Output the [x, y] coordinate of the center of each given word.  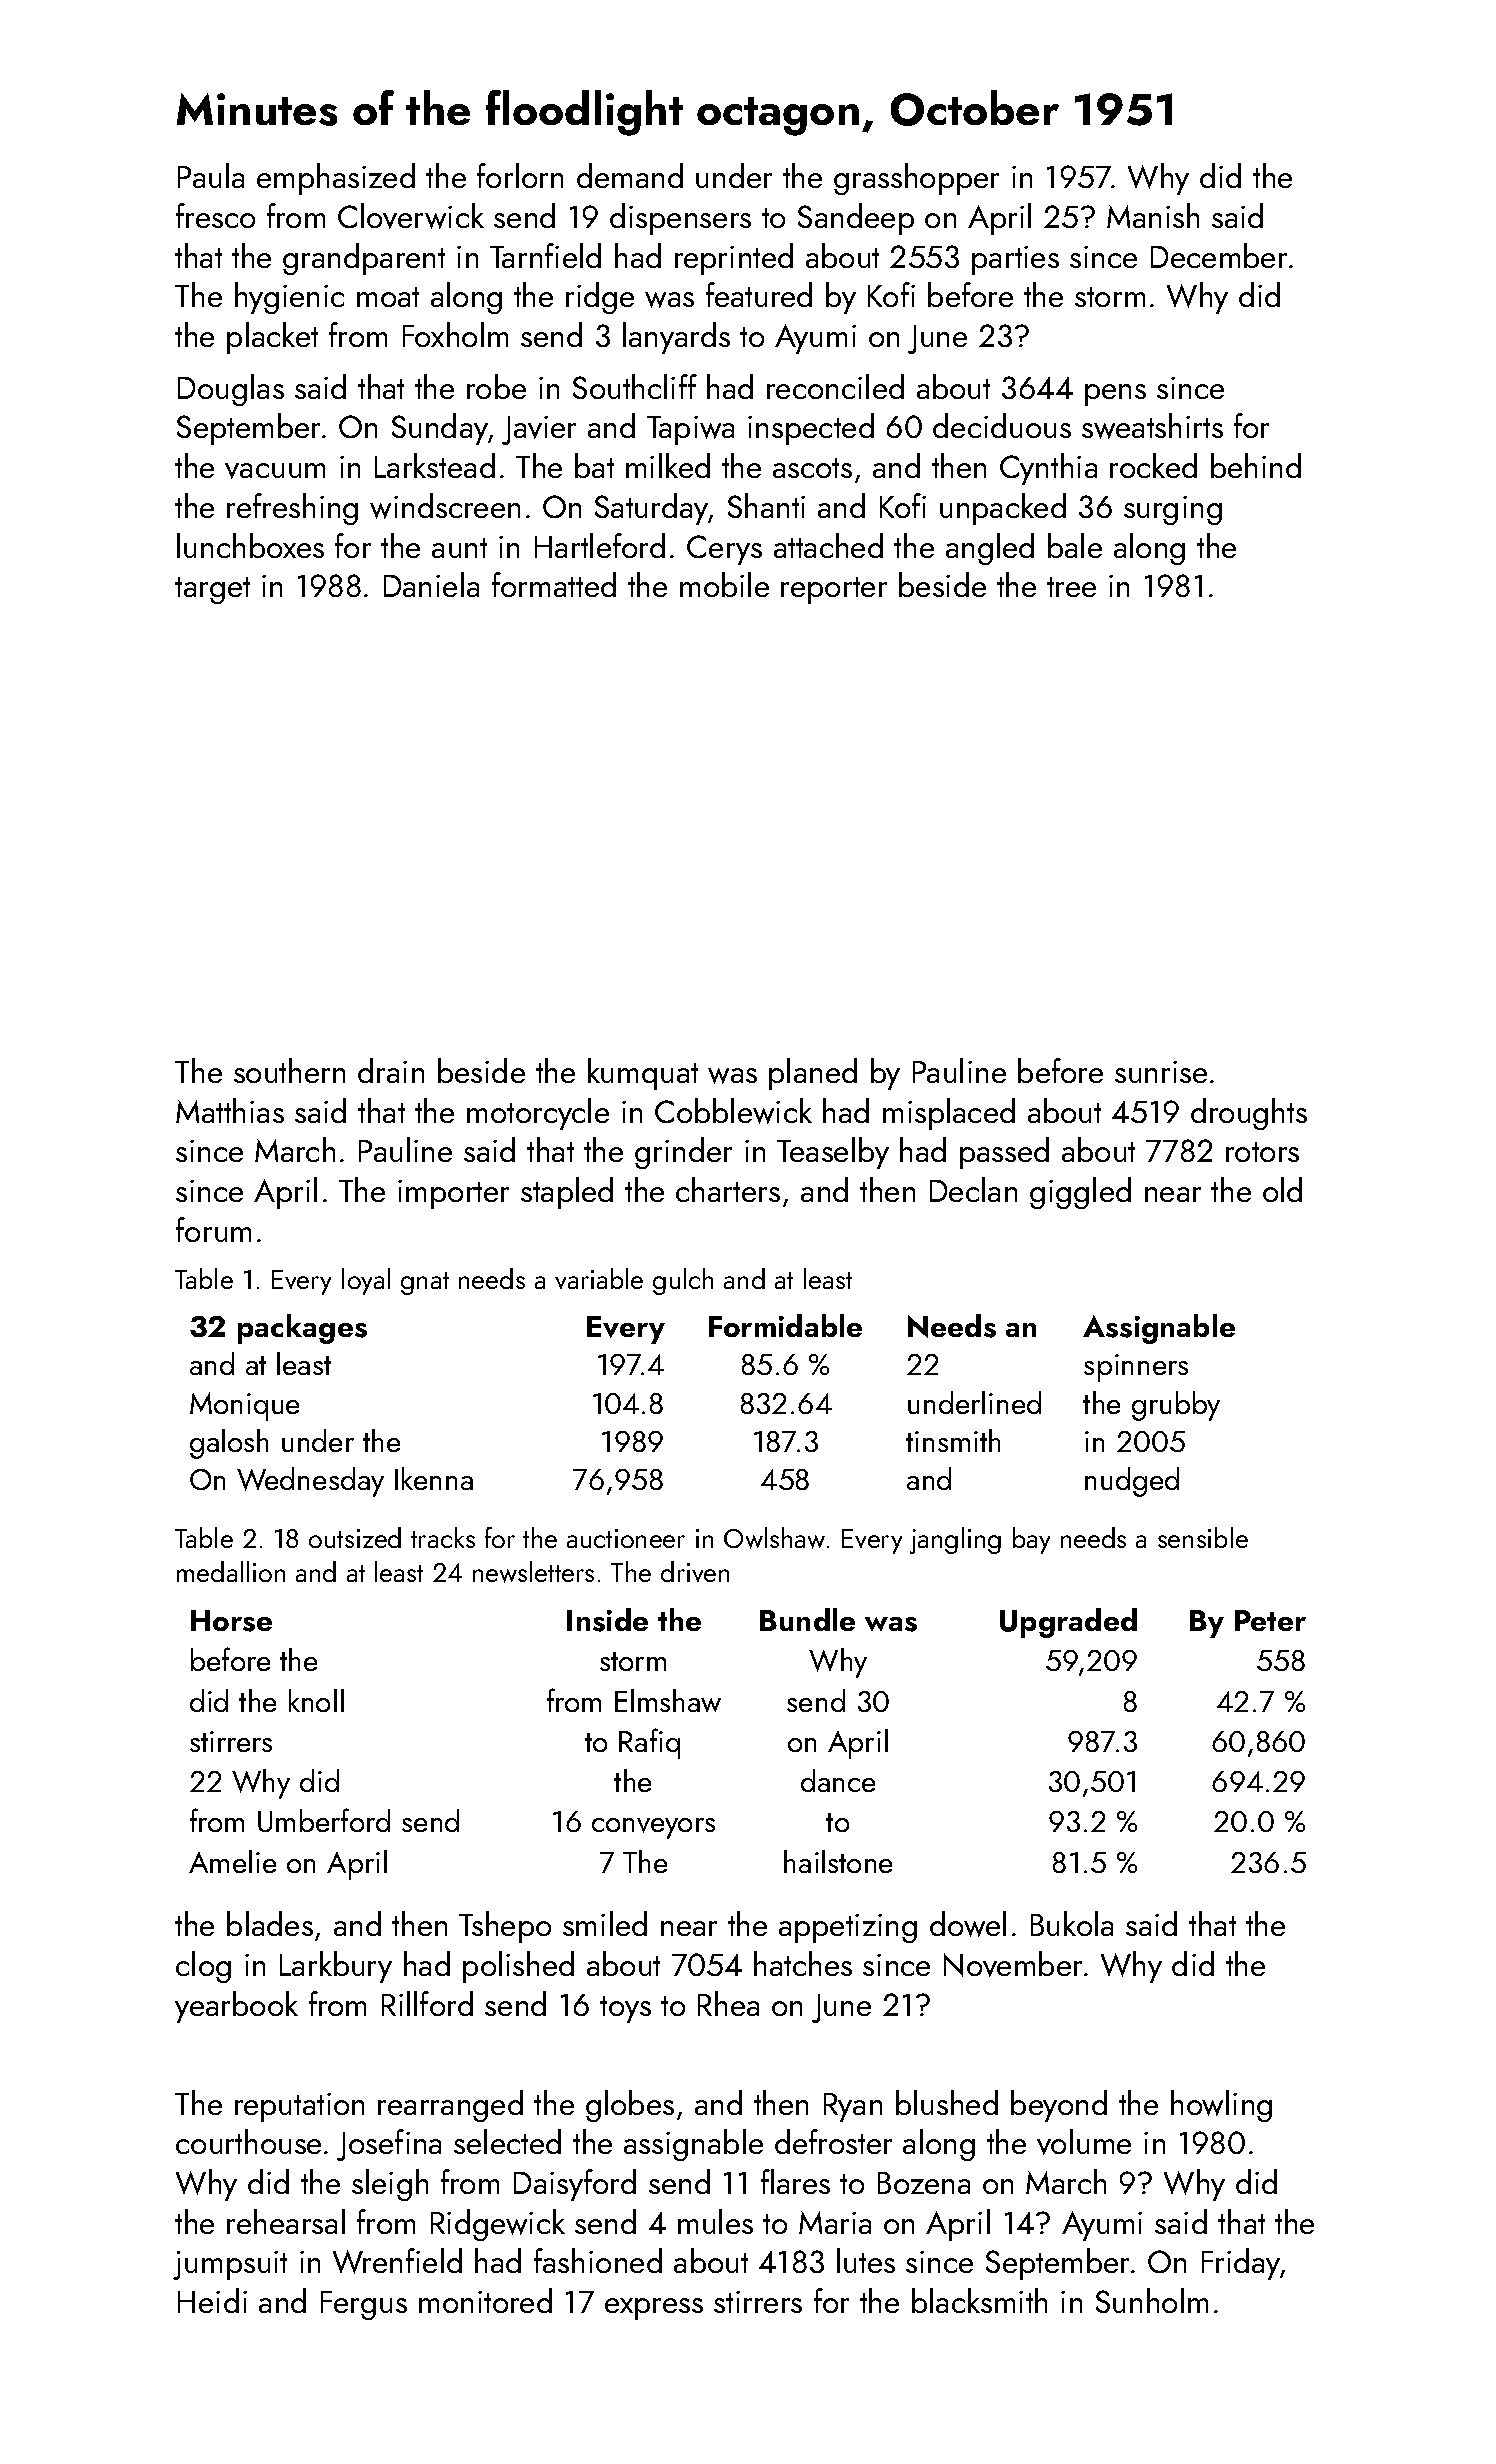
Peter [1270, 1620]
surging [1173, 510]
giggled [1080, 1193]
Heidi [212, 2300]
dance [838, 1780]
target [212, 590]
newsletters [533, 1572]
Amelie [232, 1861]
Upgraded [1068, 1623]
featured [759, 294]
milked [668, 465]
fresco [215, 215]
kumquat [643, 1074]
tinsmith [953, 1440]
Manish [1153, 215]
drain [391, 1070]
